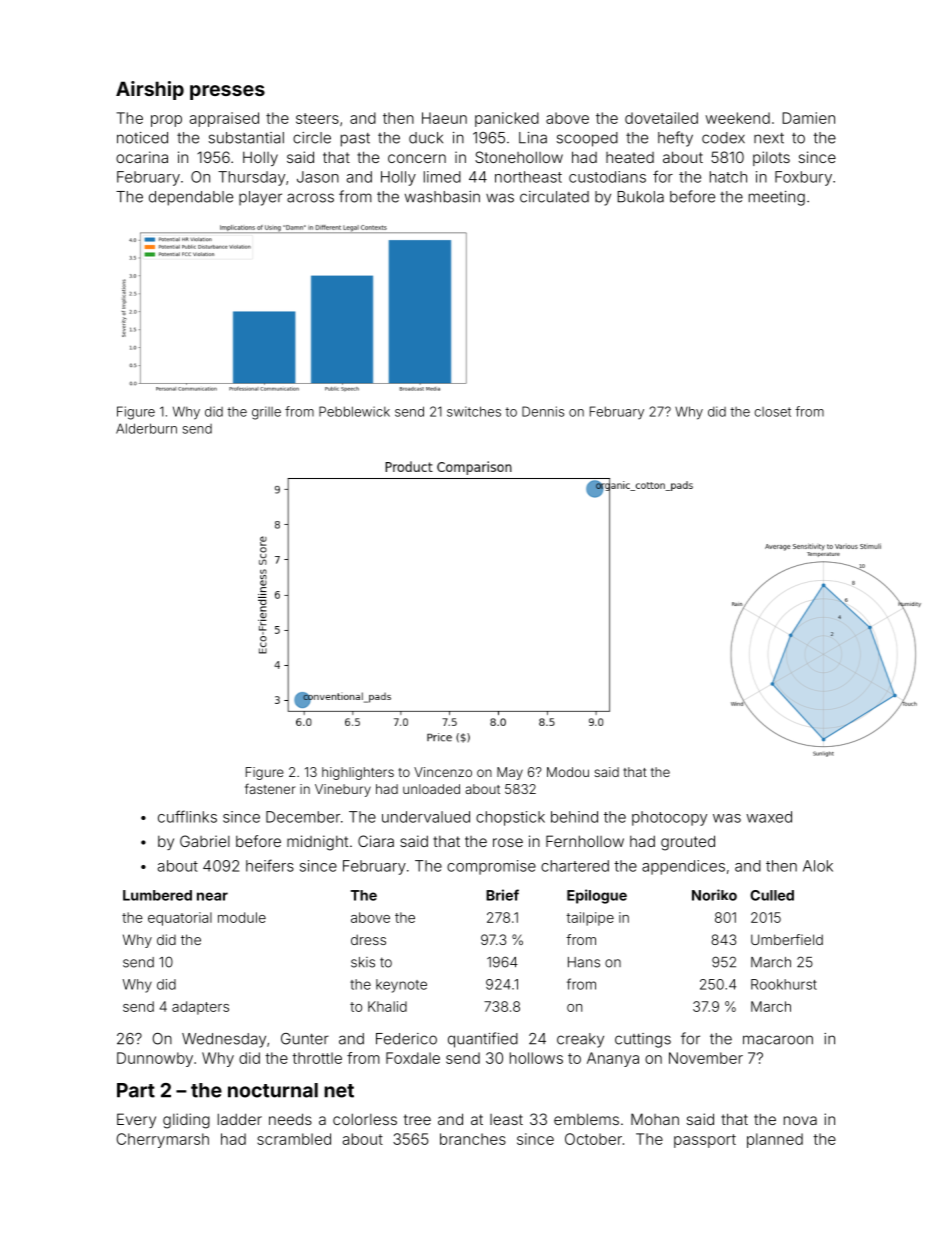 This page has width=952, height=1233. I want to click on Haeun, so click(444, 118).
